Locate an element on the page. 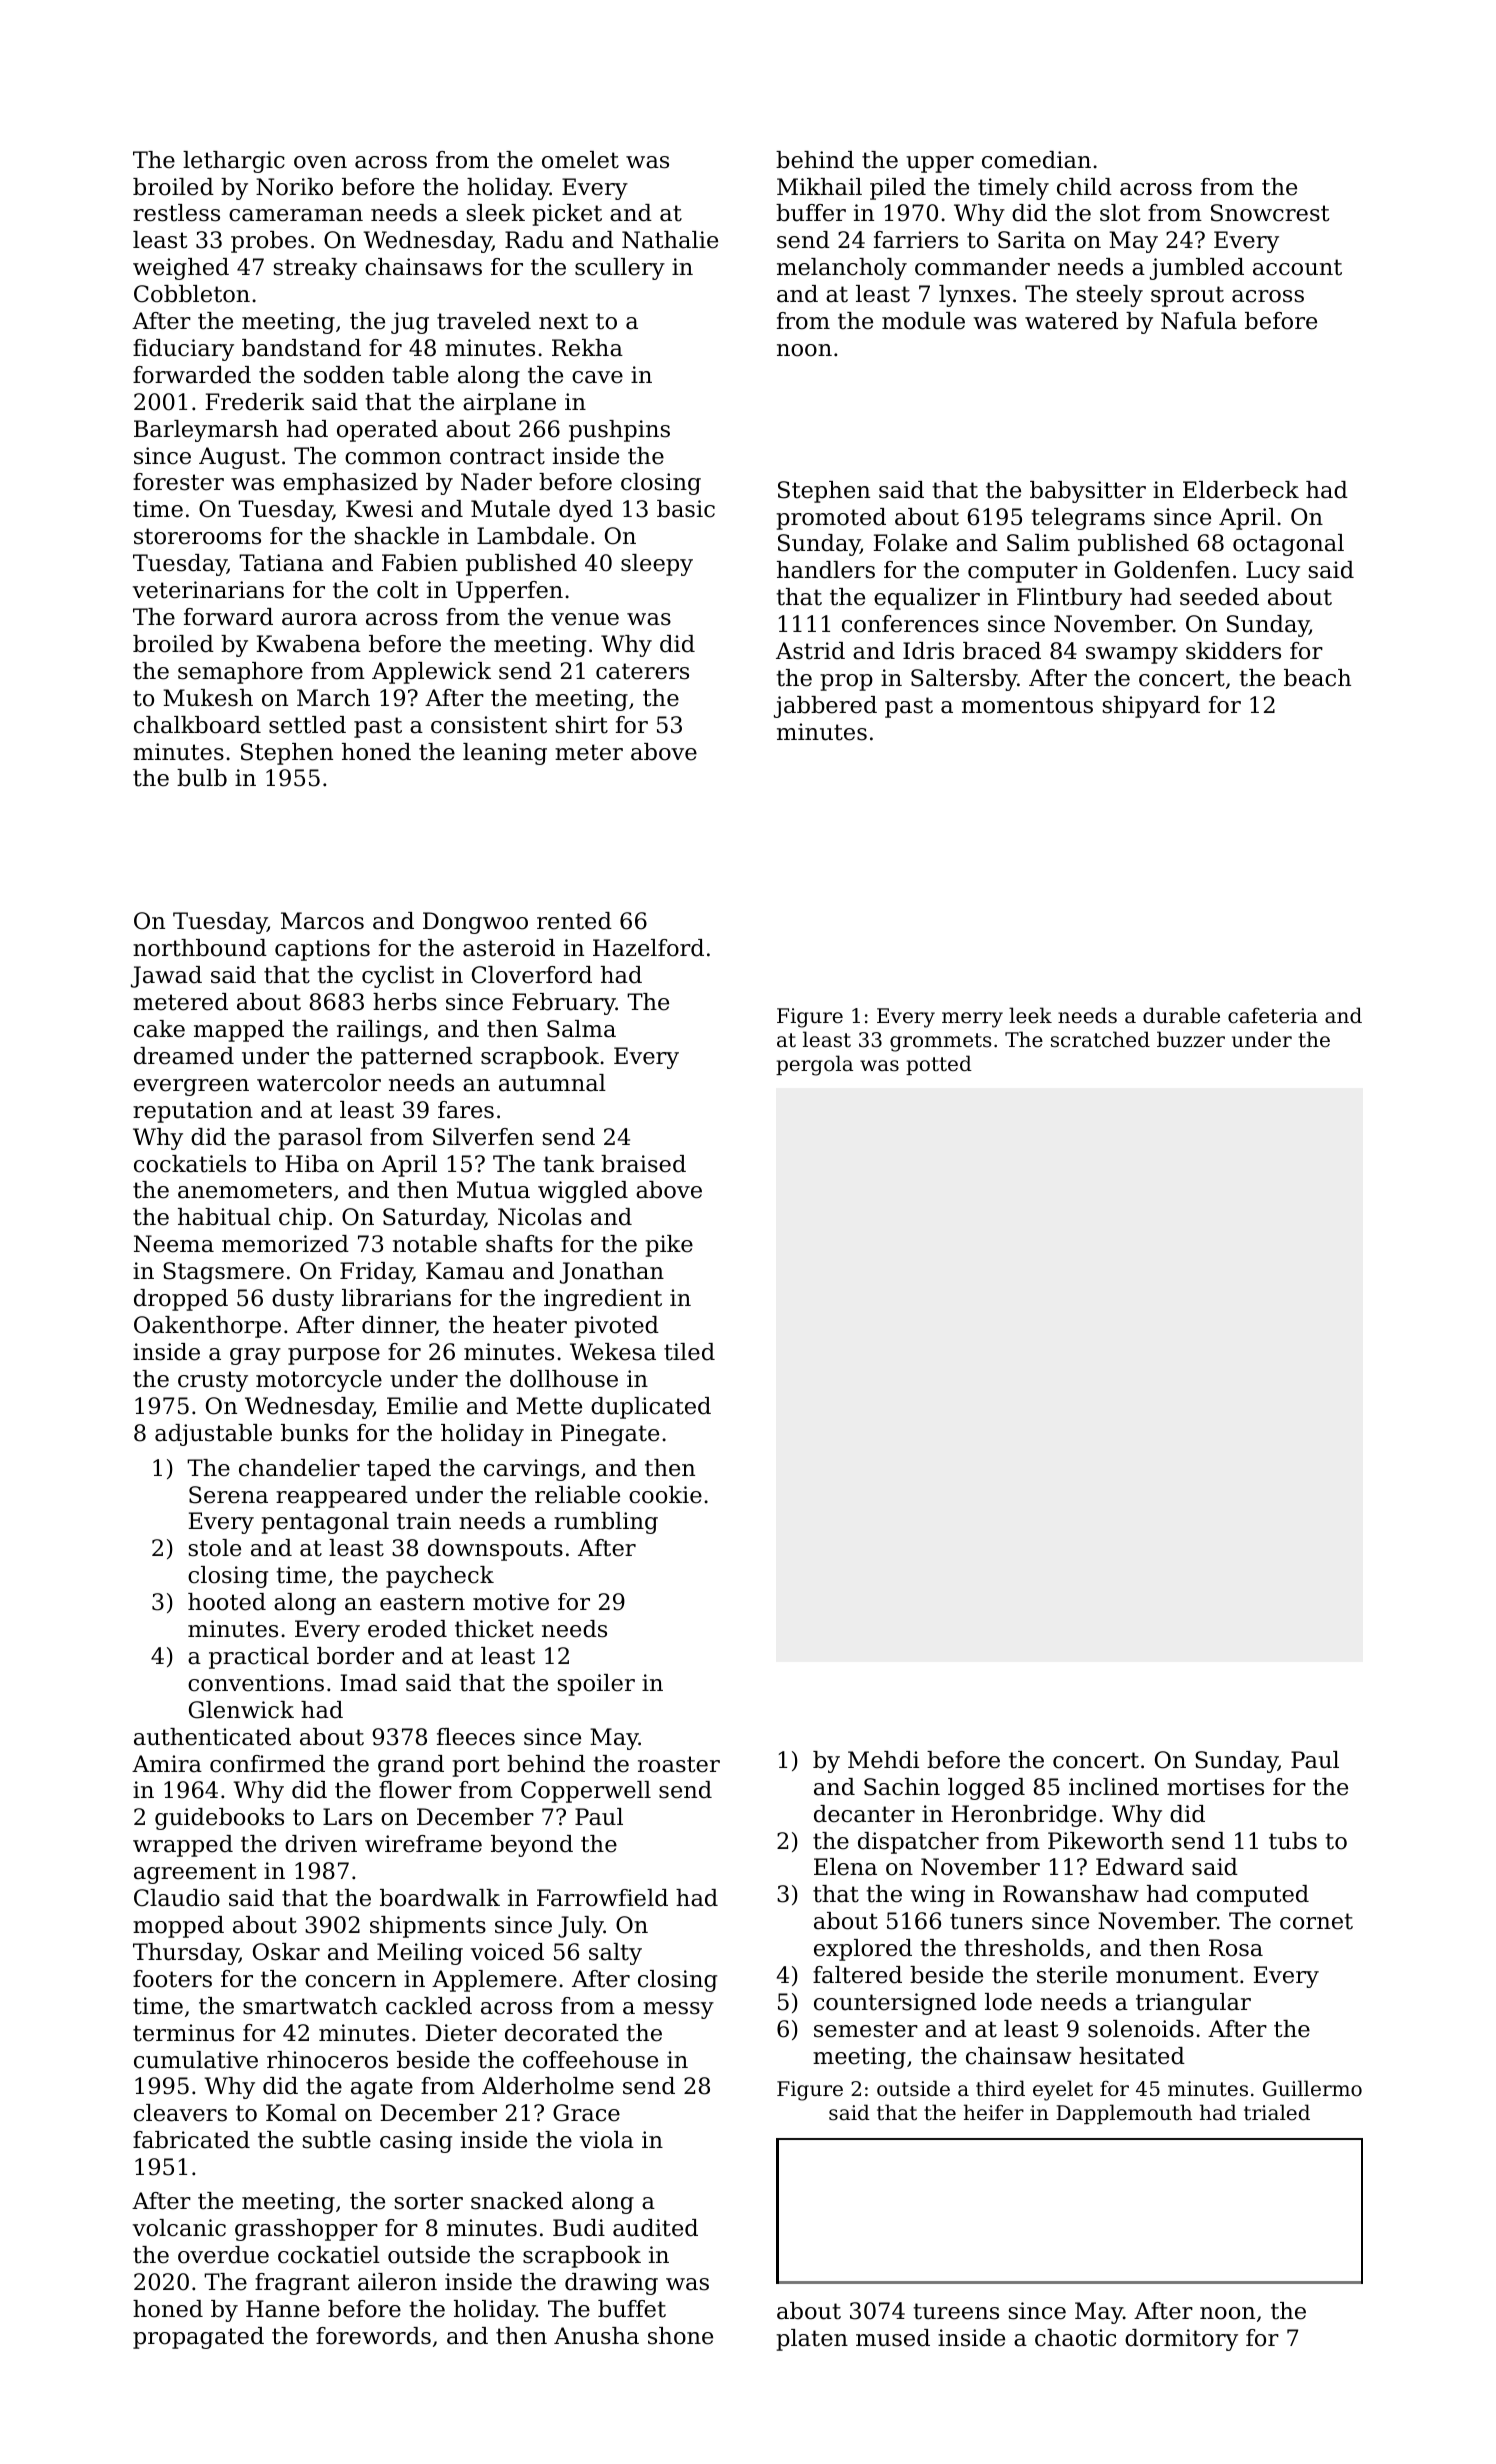  scratched is located at coordinates (1100, 1039).
